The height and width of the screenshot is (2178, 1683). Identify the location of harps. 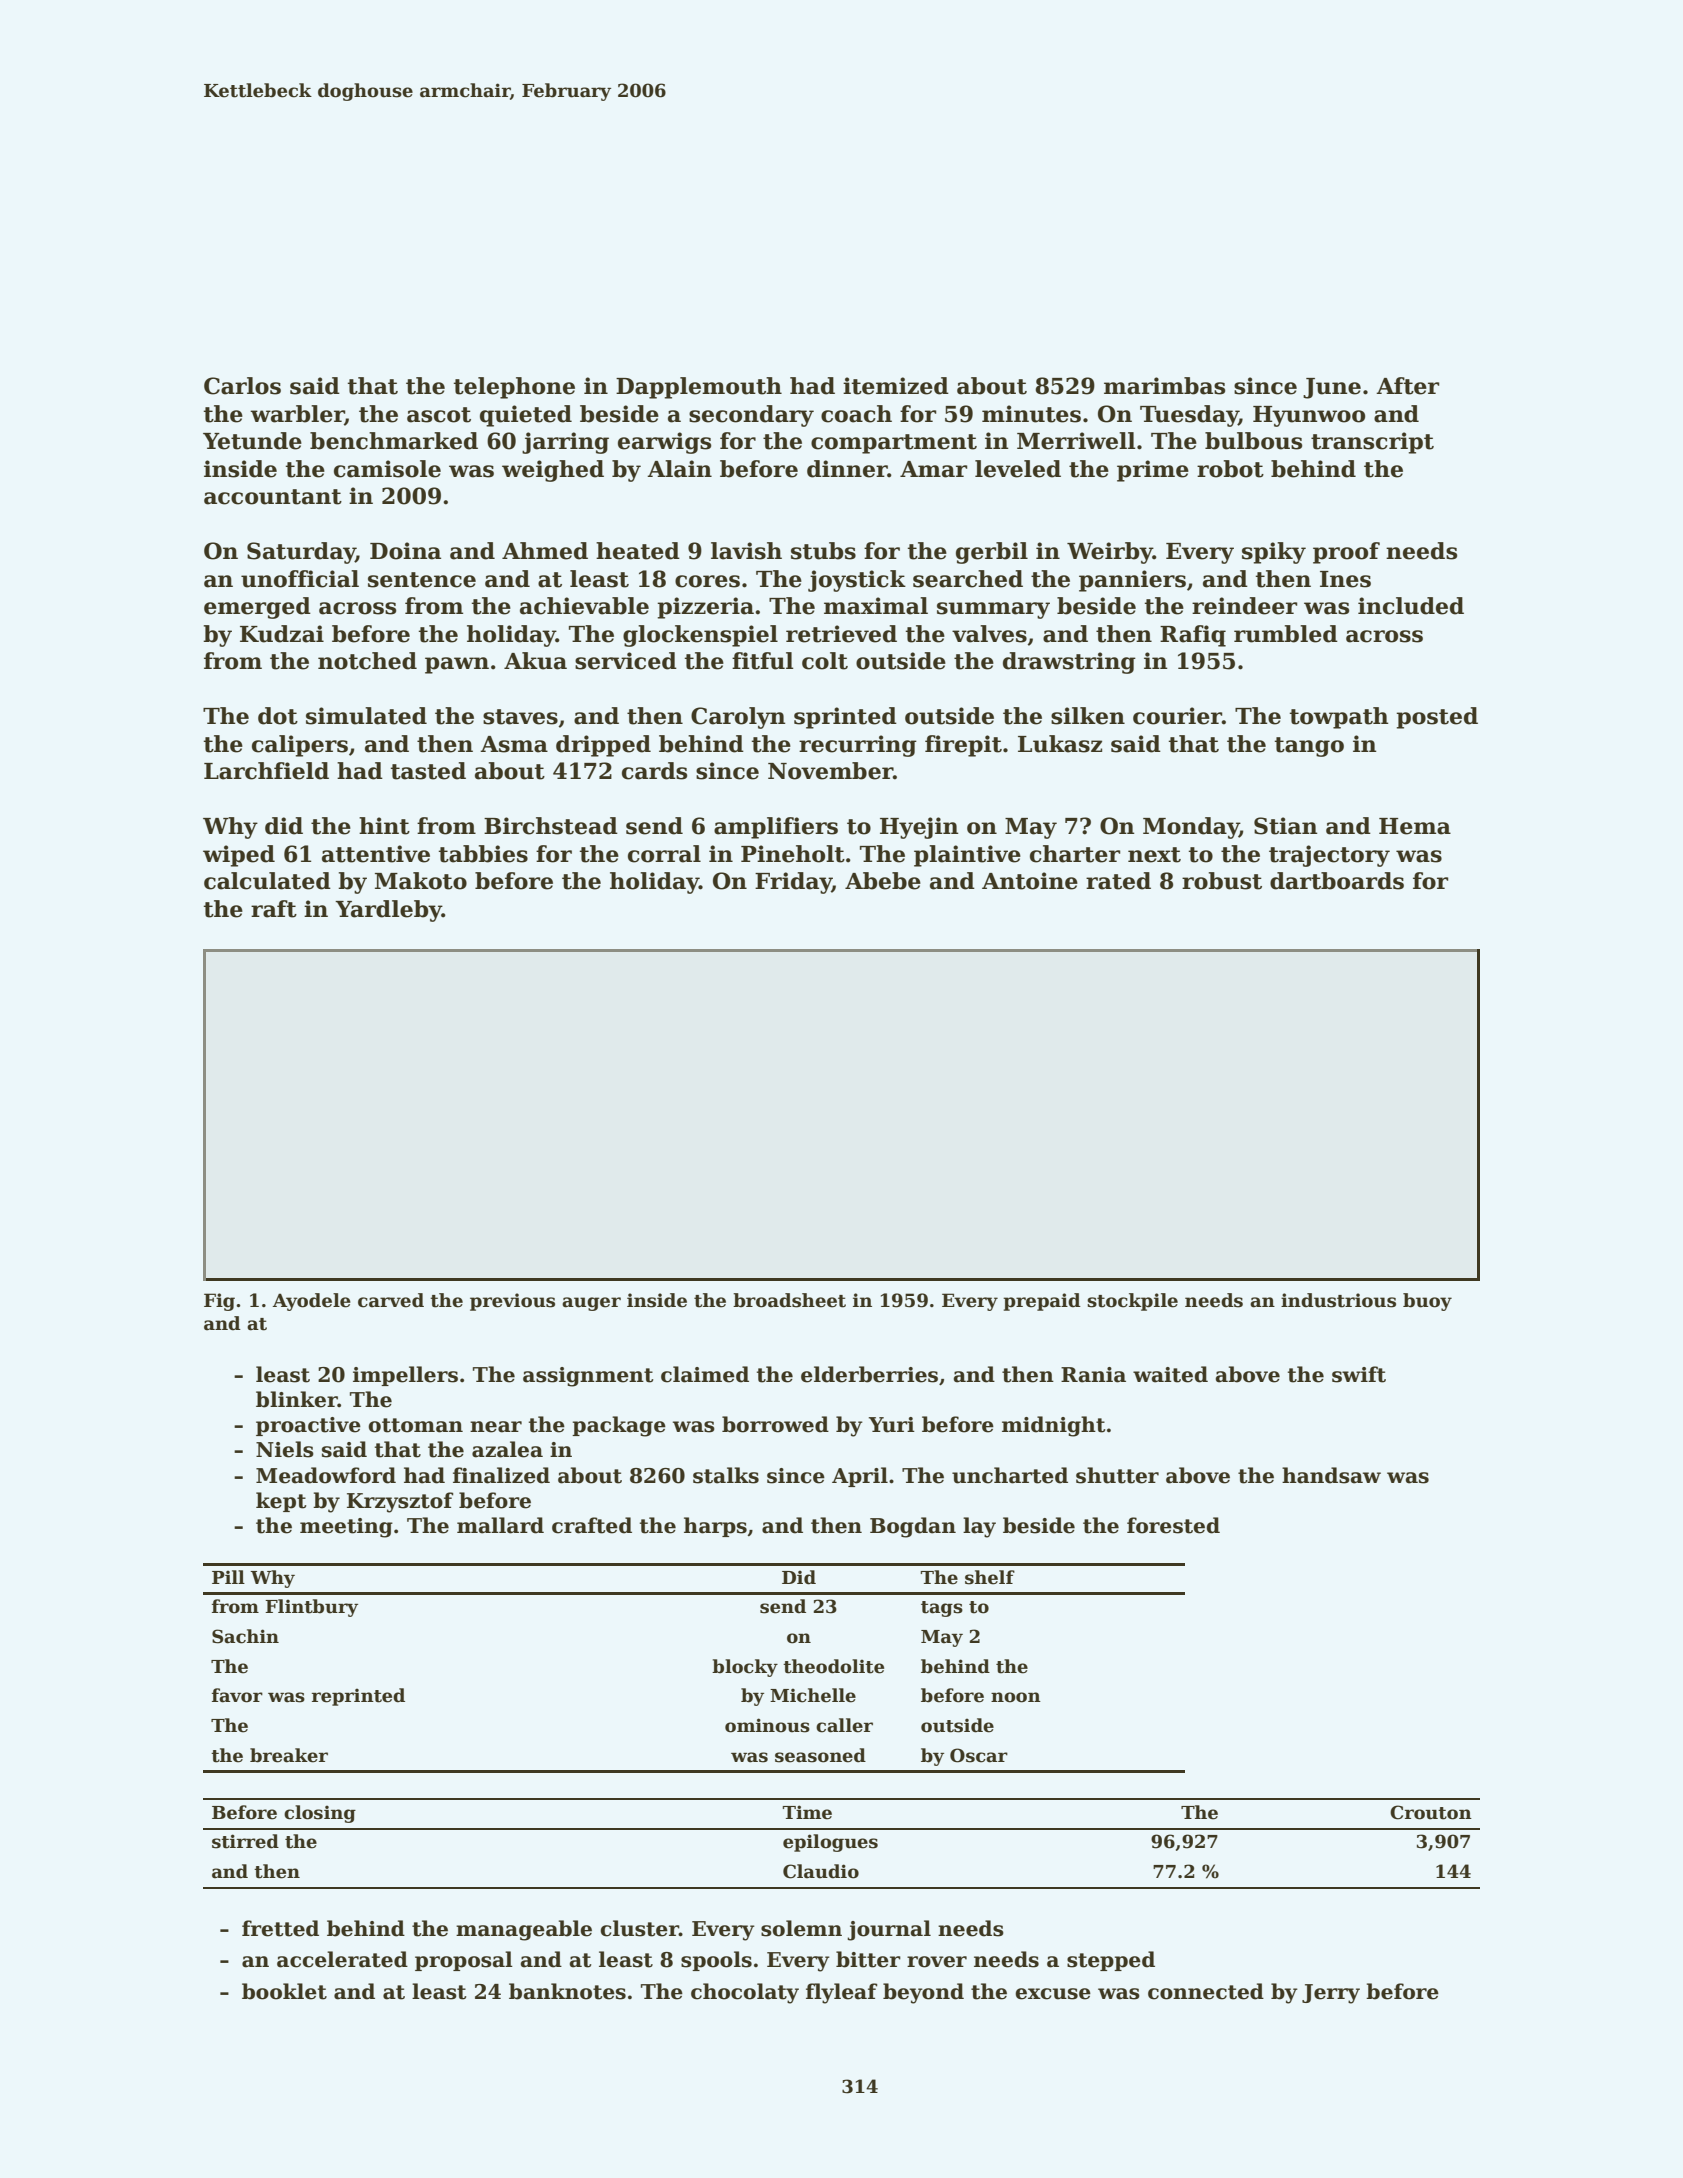
(715, 1527).
